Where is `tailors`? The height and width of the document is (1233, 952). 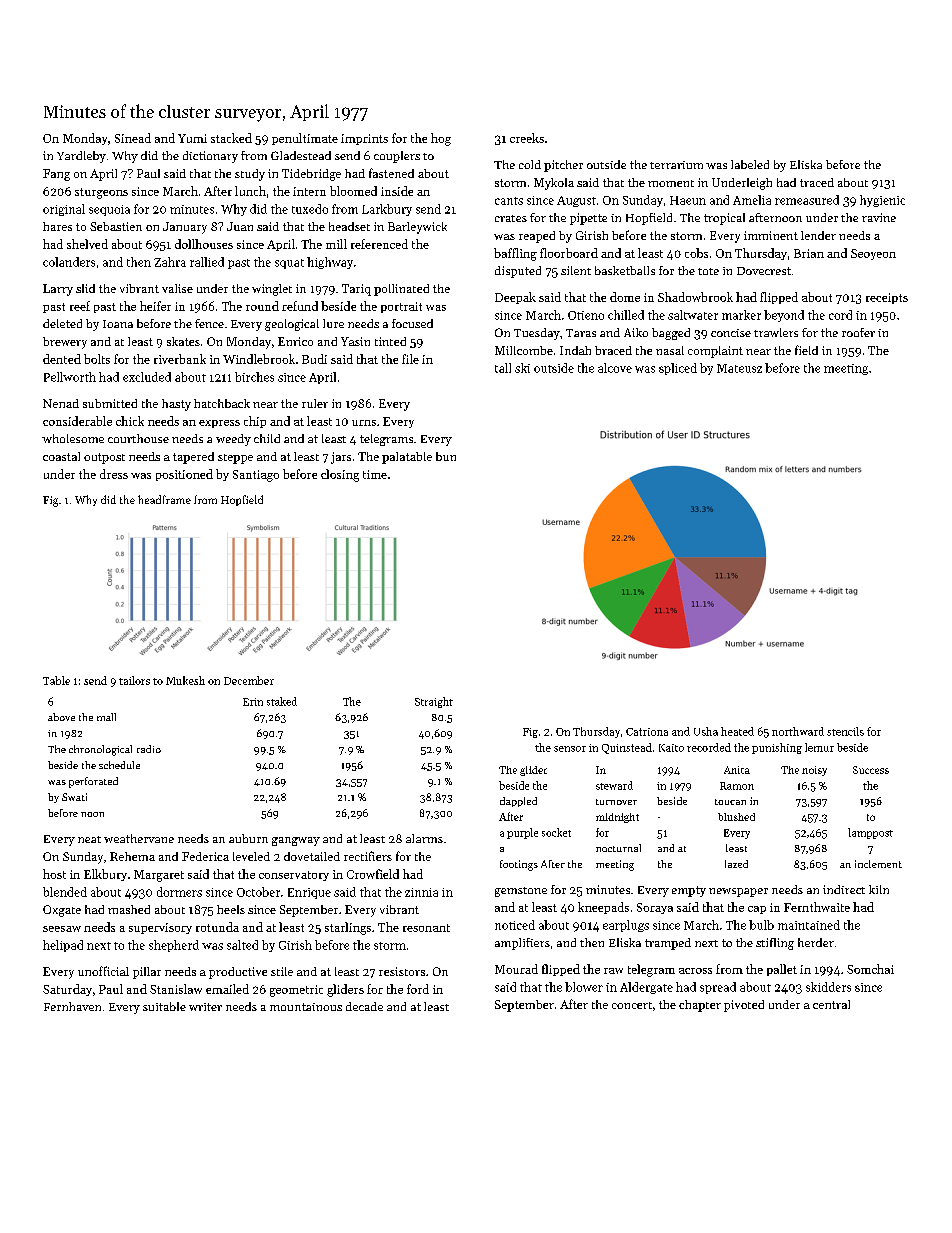 tailors is located at coordinates (134, 680).
